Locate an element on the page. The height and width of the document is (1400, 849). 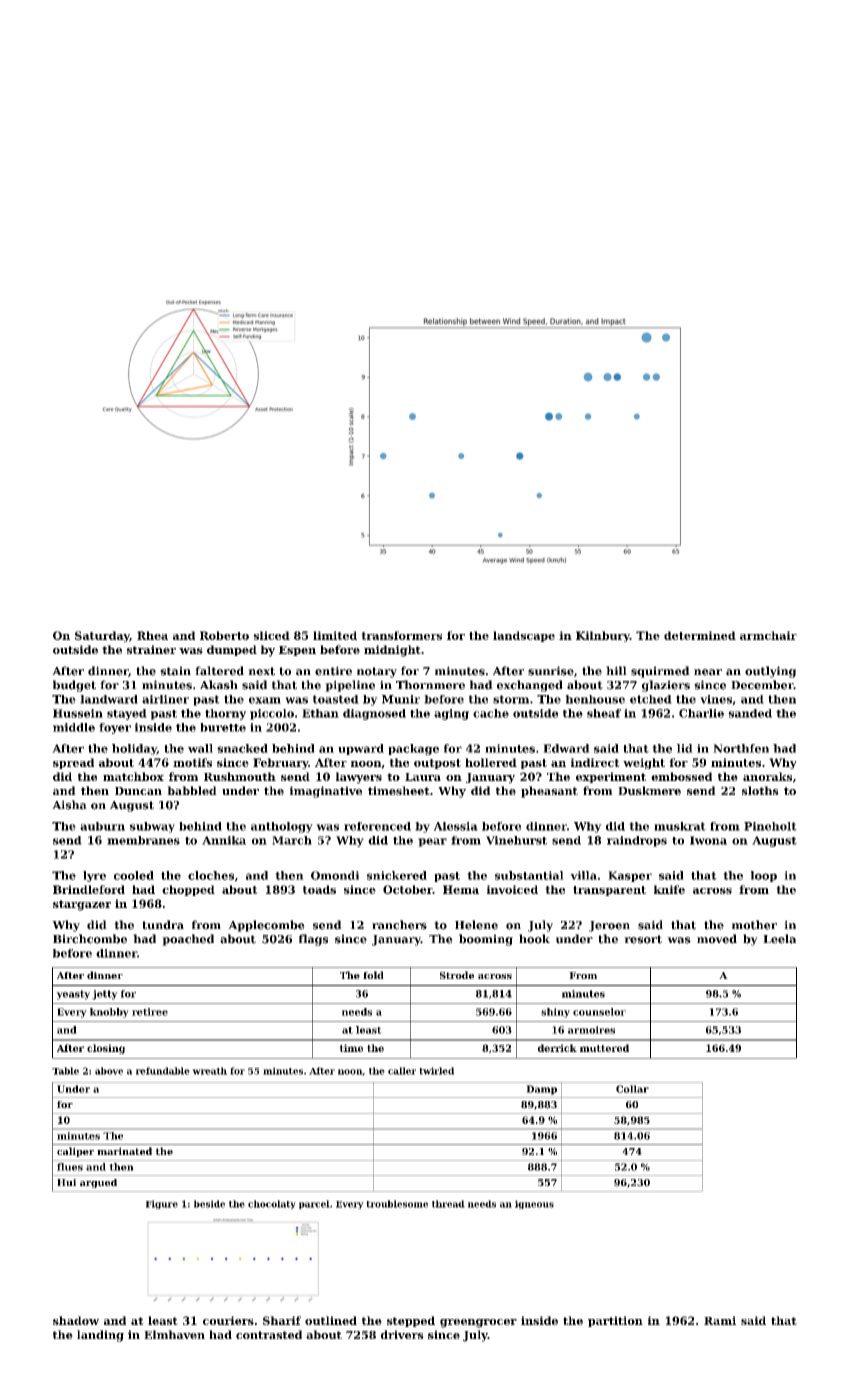
Elmhaven is located at coordinates (174, 1334).
